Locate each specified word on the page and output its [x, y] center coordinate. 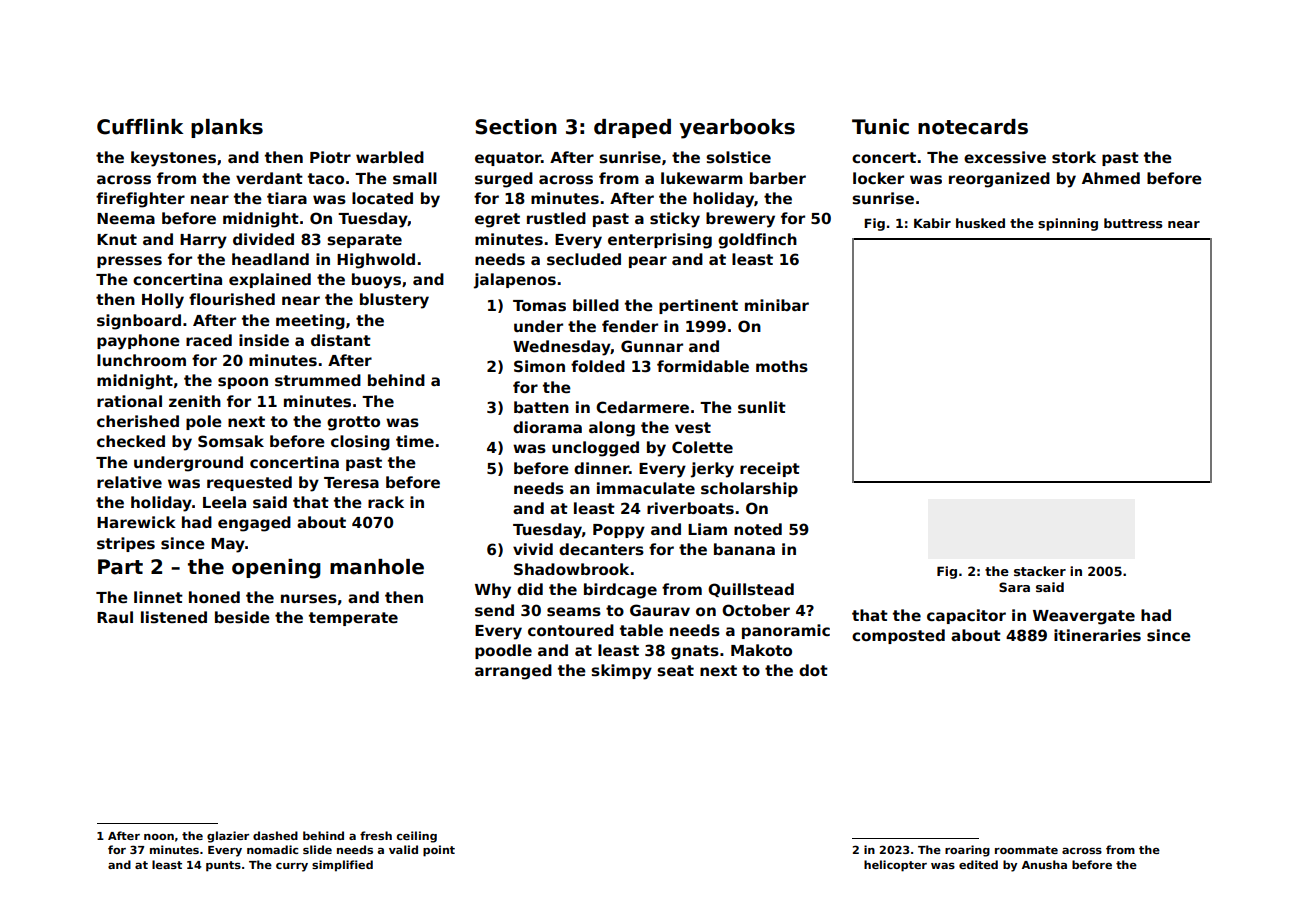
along [612, 429]
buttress [1133, 223]
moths [782, 366]
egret [497, 220]
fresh [376, 835]
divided [263, 239]
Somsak [231, 441]
